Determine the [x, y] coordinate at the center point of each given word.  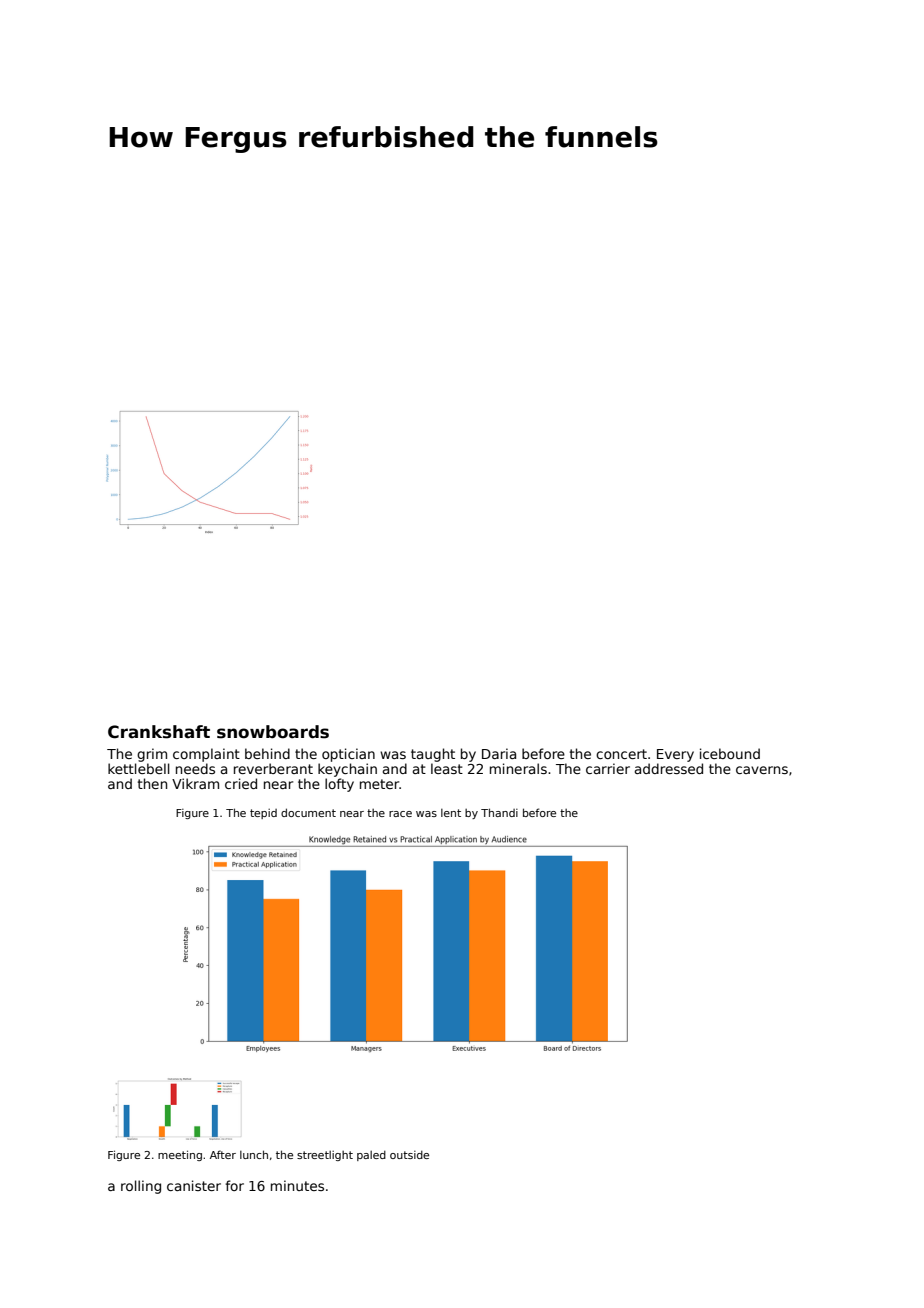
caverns [762, 770]
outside [409, 1155]
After [223, 1154]
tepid [263, 814]
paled [371, 1156]
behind [267, 753]
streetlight [325, 1156]
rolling [141, 1187]
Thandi [499, 812]
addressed [669, 768]
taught [433, 755]
